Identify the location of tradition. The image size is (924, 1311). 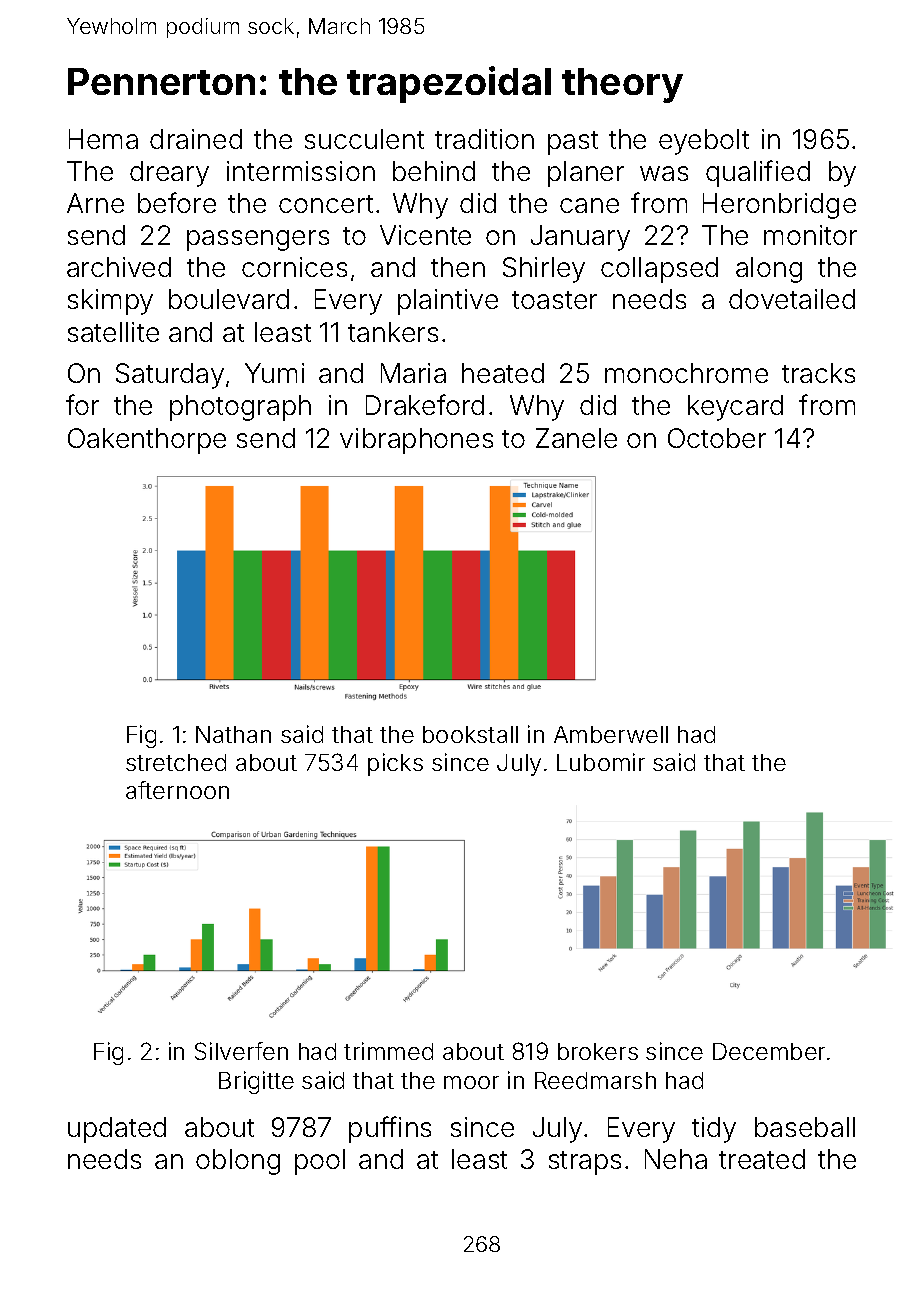
(484, 139).
